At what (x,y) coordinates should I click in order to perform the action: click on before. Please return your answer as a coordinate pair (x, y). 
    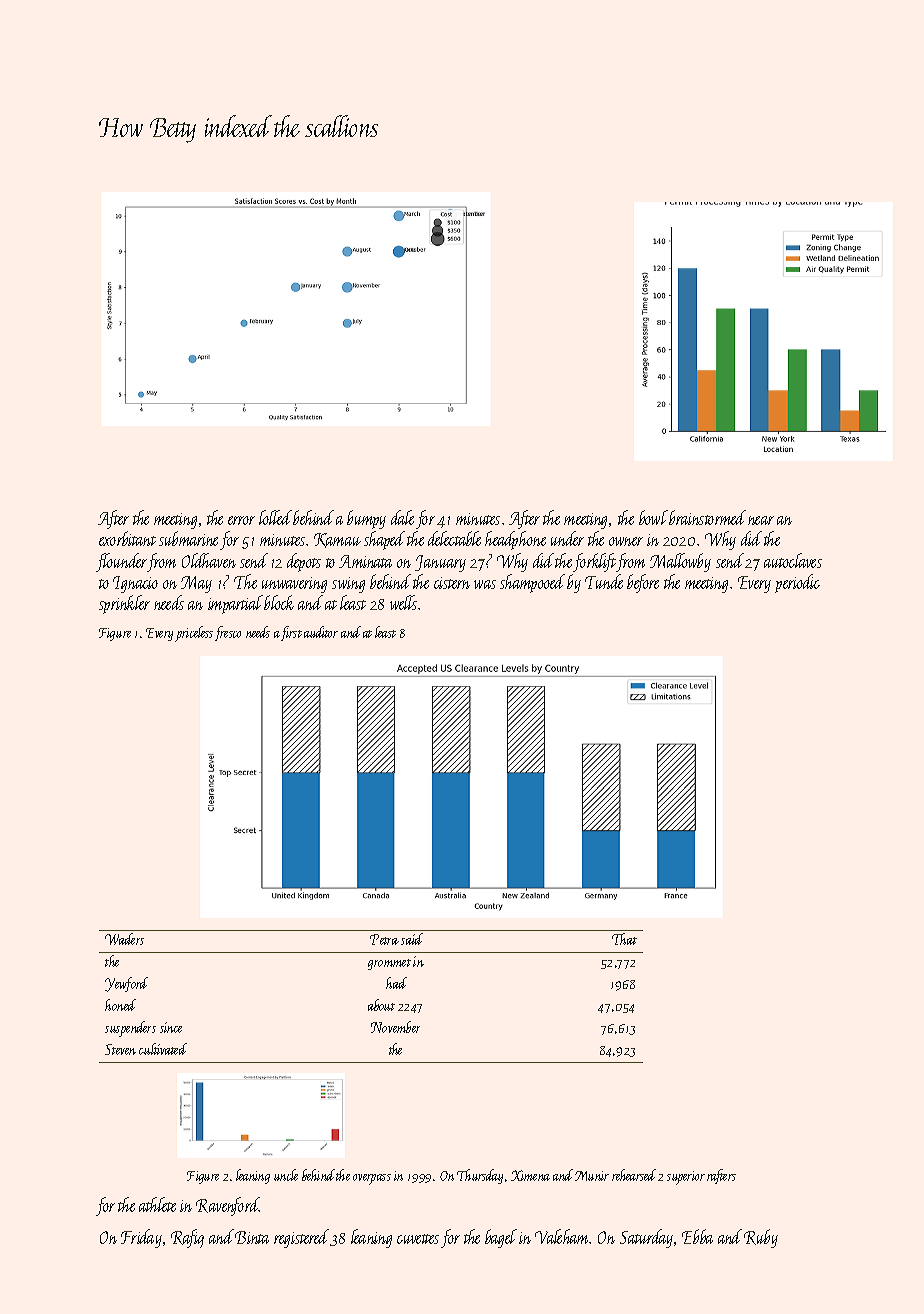
    Looking at the image, I should click on (643, 583).
